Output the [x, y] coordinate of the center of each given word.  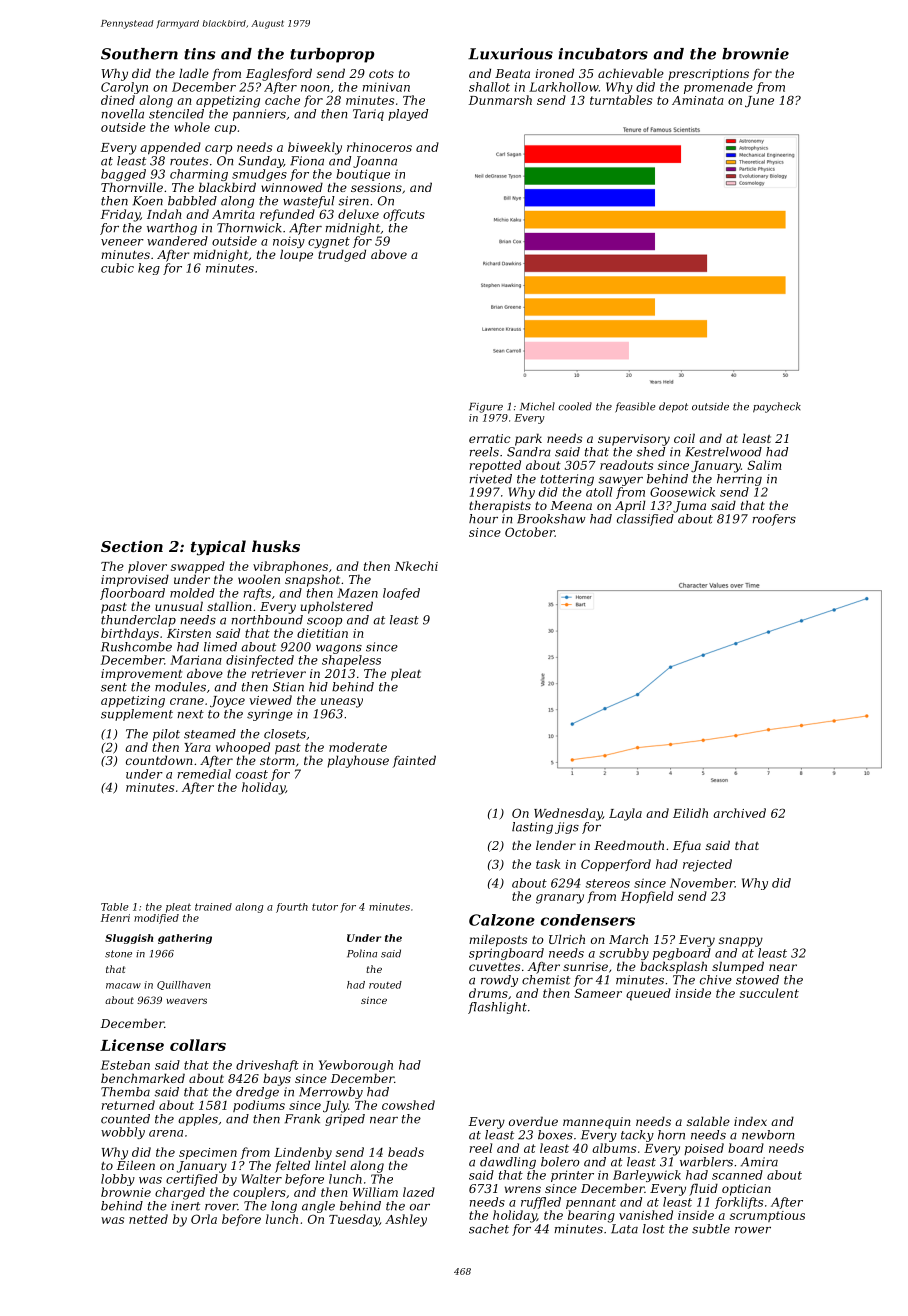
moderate [358, 747]
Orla [204, 1219]
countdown [159, 760]
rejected [707, 865]
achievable [631, 73]
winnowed [292, 187]
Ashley [406, 1220]
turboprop [332, 55]
